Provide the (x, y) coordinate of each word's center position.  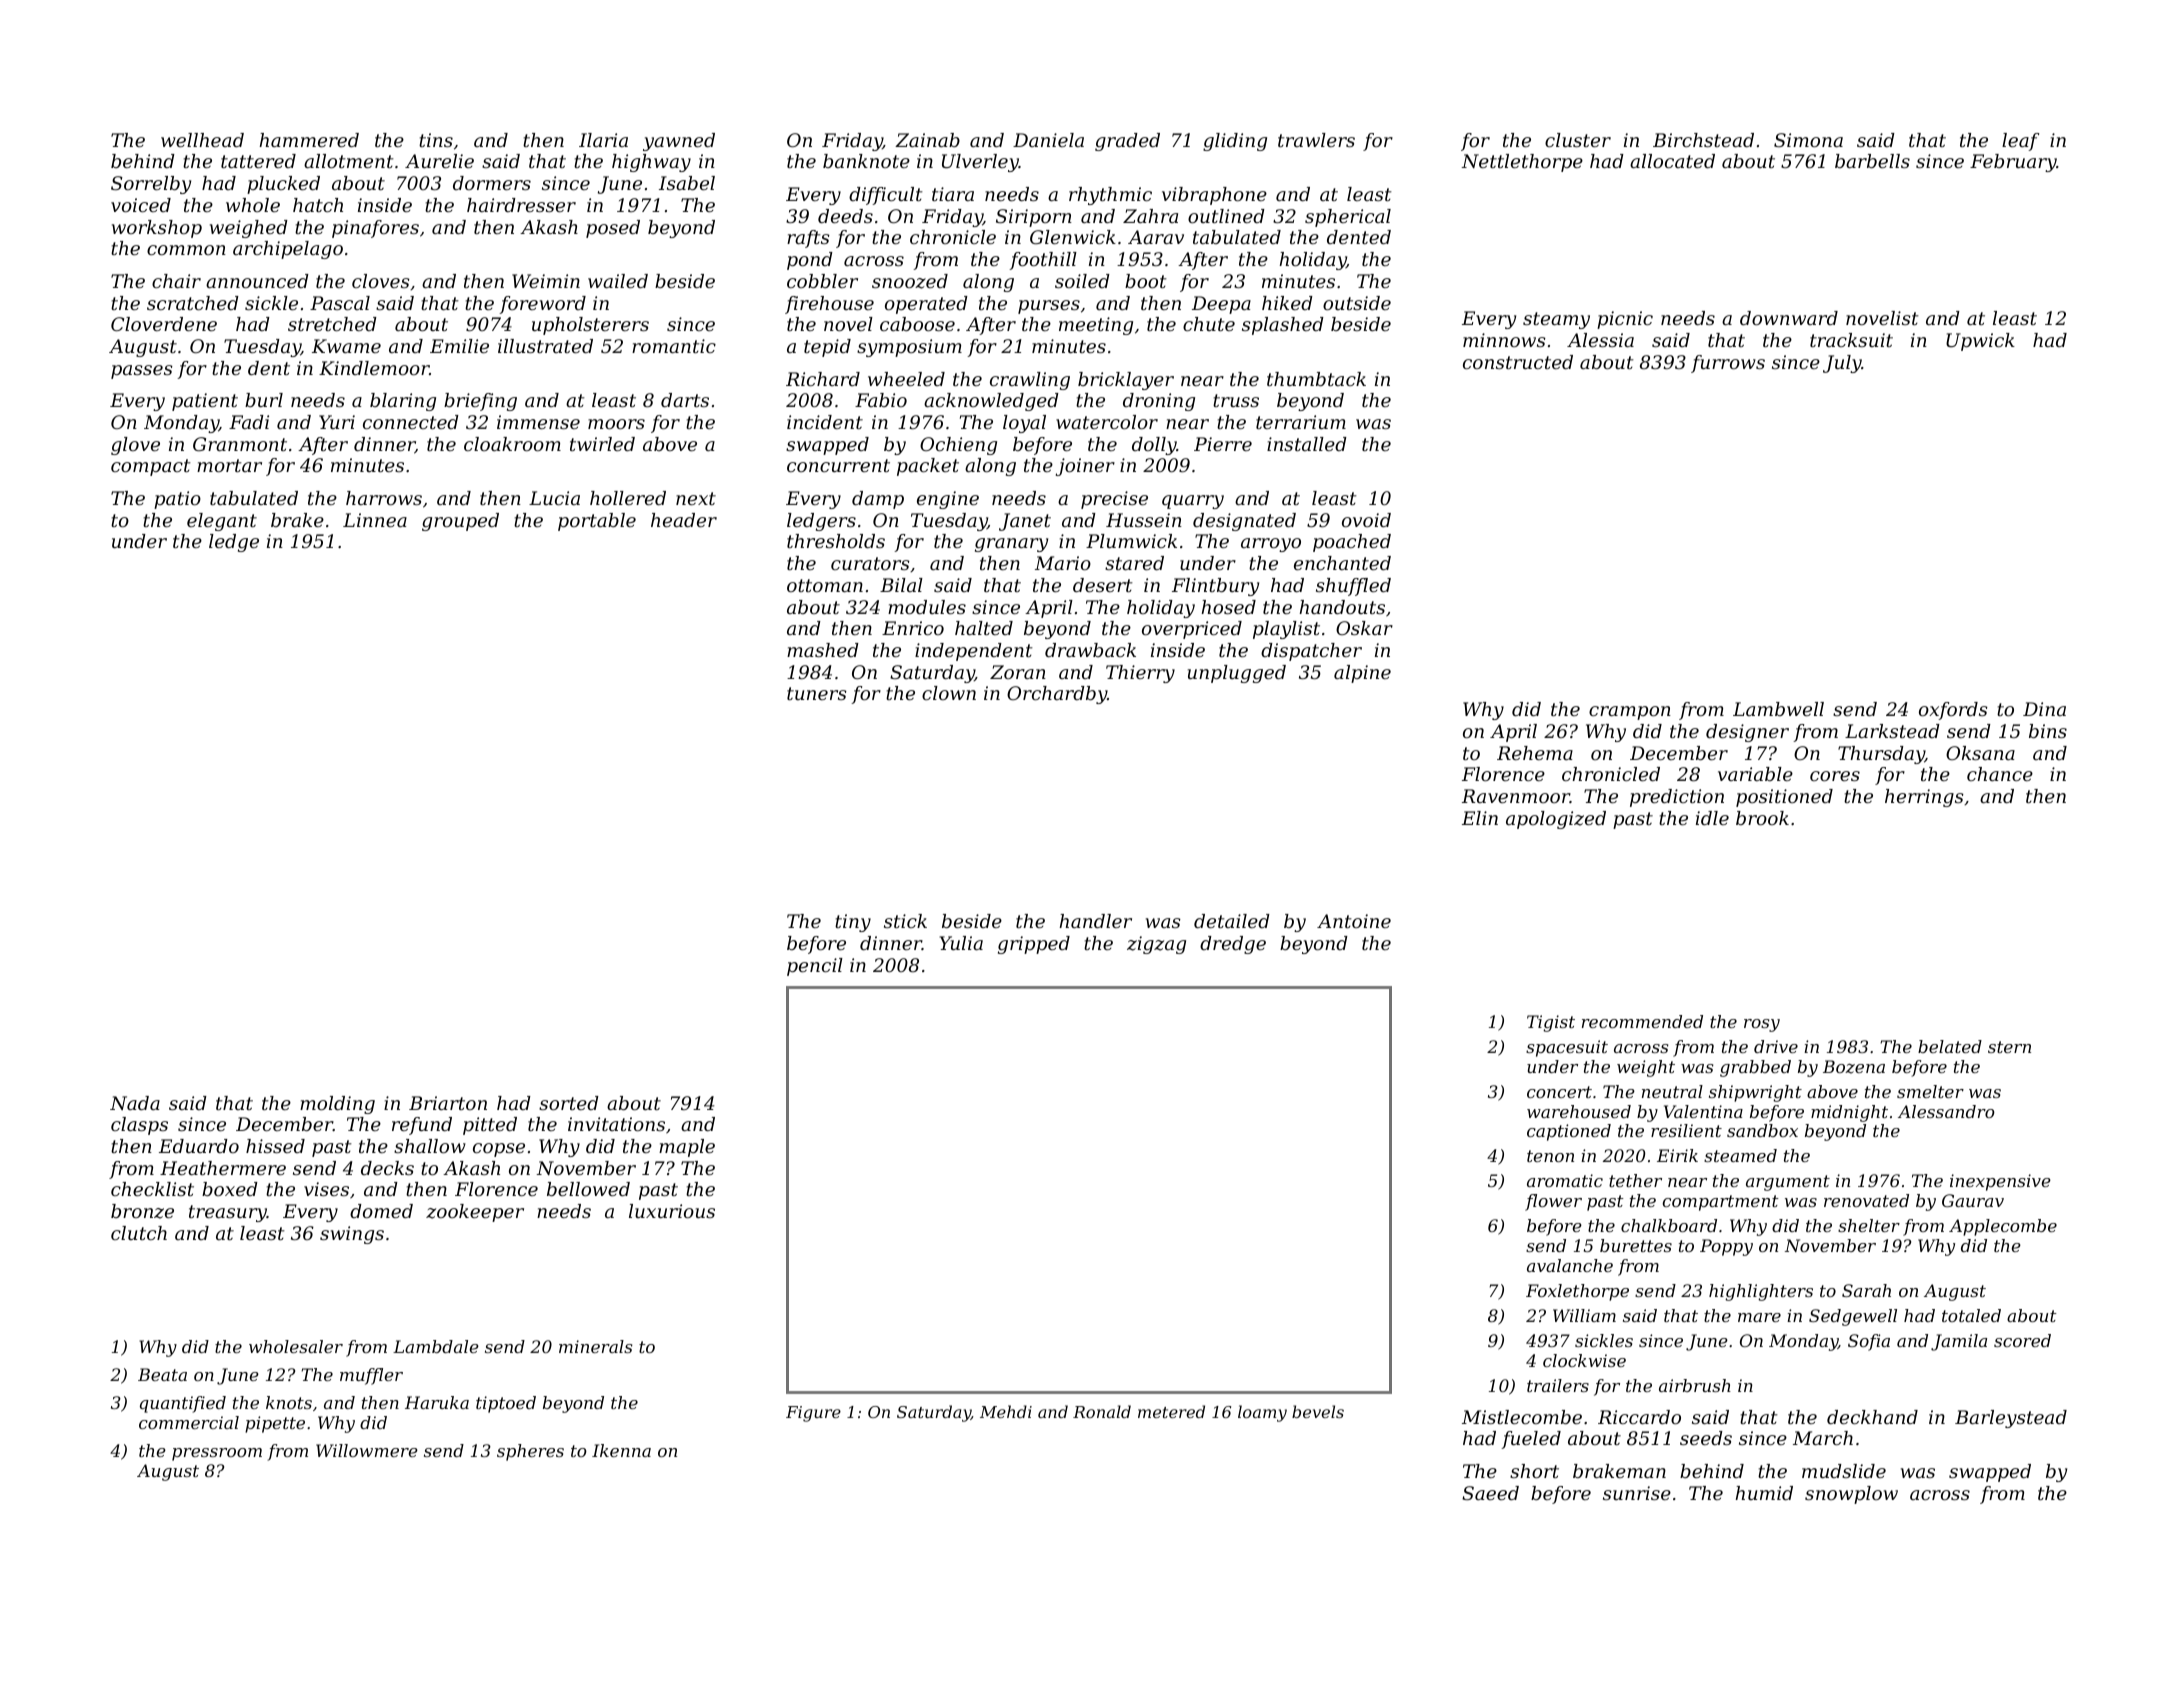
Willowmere (367, 1450)
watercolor (1107, 422)
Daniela (1048, 140)
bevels (1318, 1411)
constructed (1518, 362)
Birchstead (1703, 140)
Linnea (375, 520)
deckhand (1872, 1417)
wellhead (202, 140)
